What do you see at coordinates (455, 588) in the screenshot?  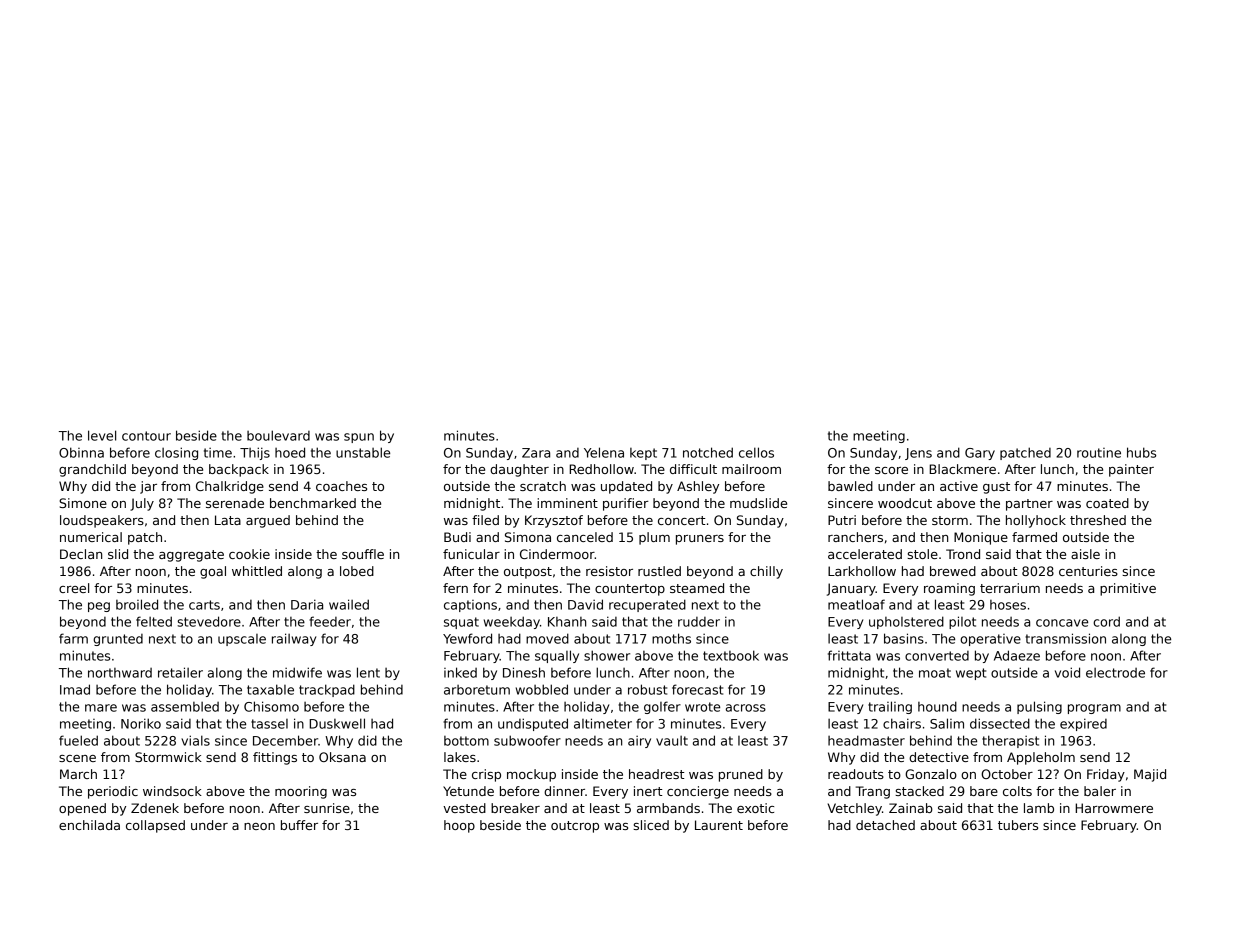 I see `fern` at bounding box center [455, 588].
